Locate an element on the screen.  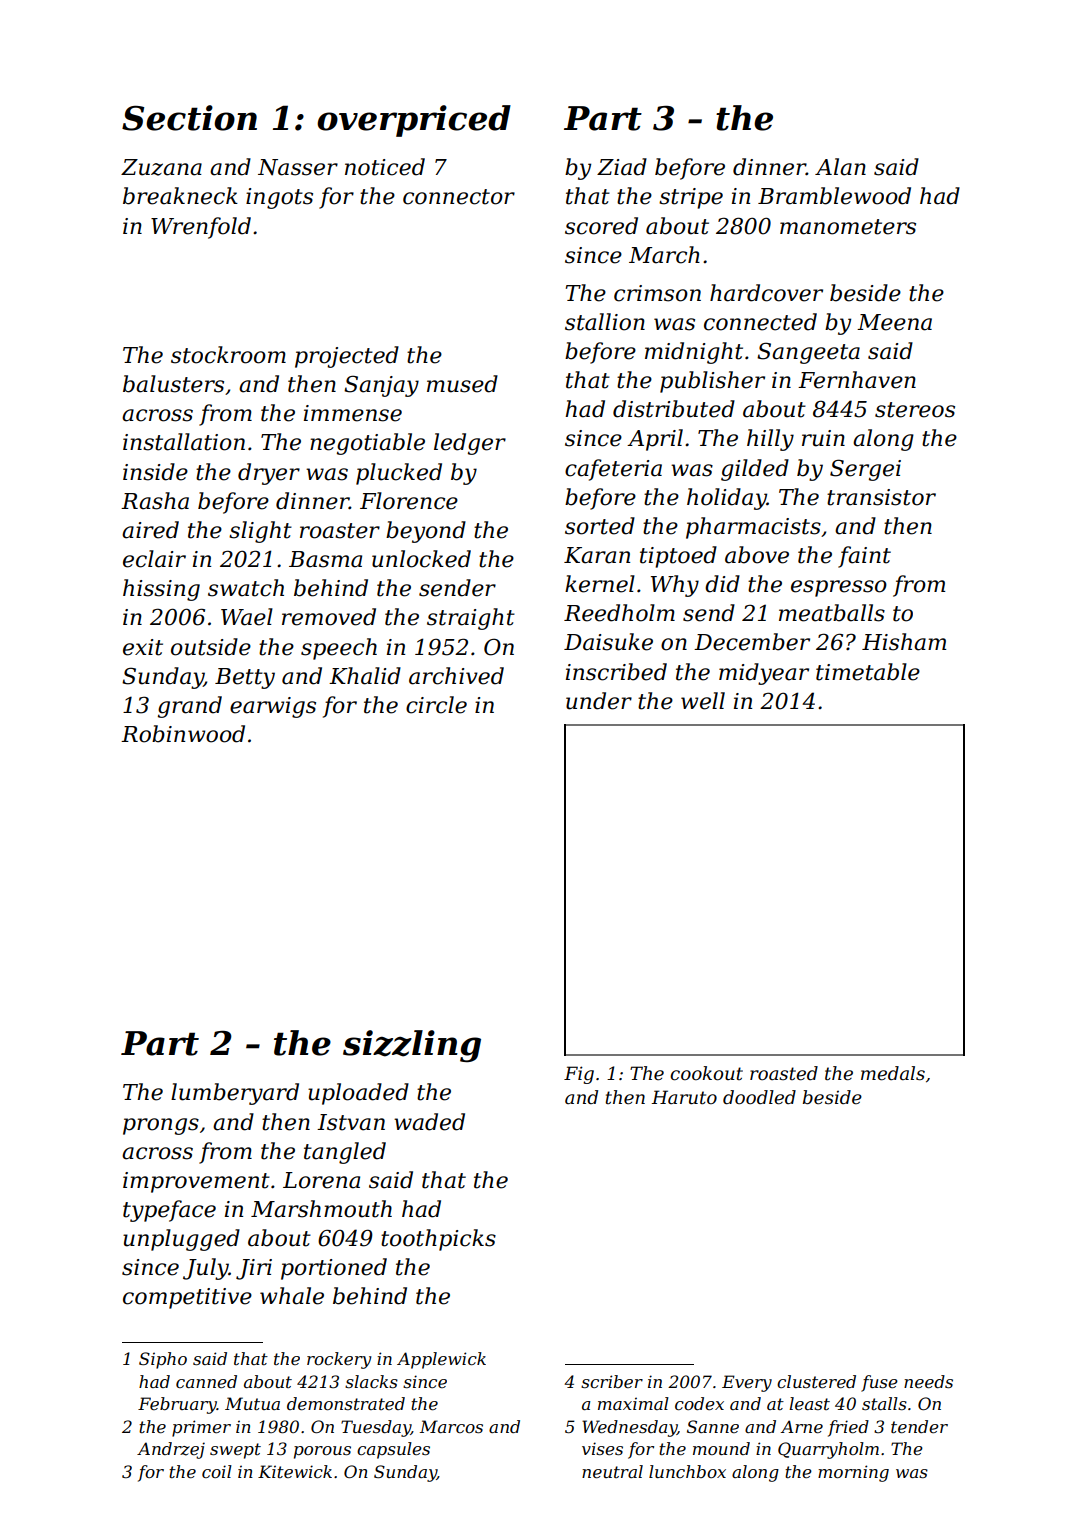
Fig is located at coordinates (579, 1075).
